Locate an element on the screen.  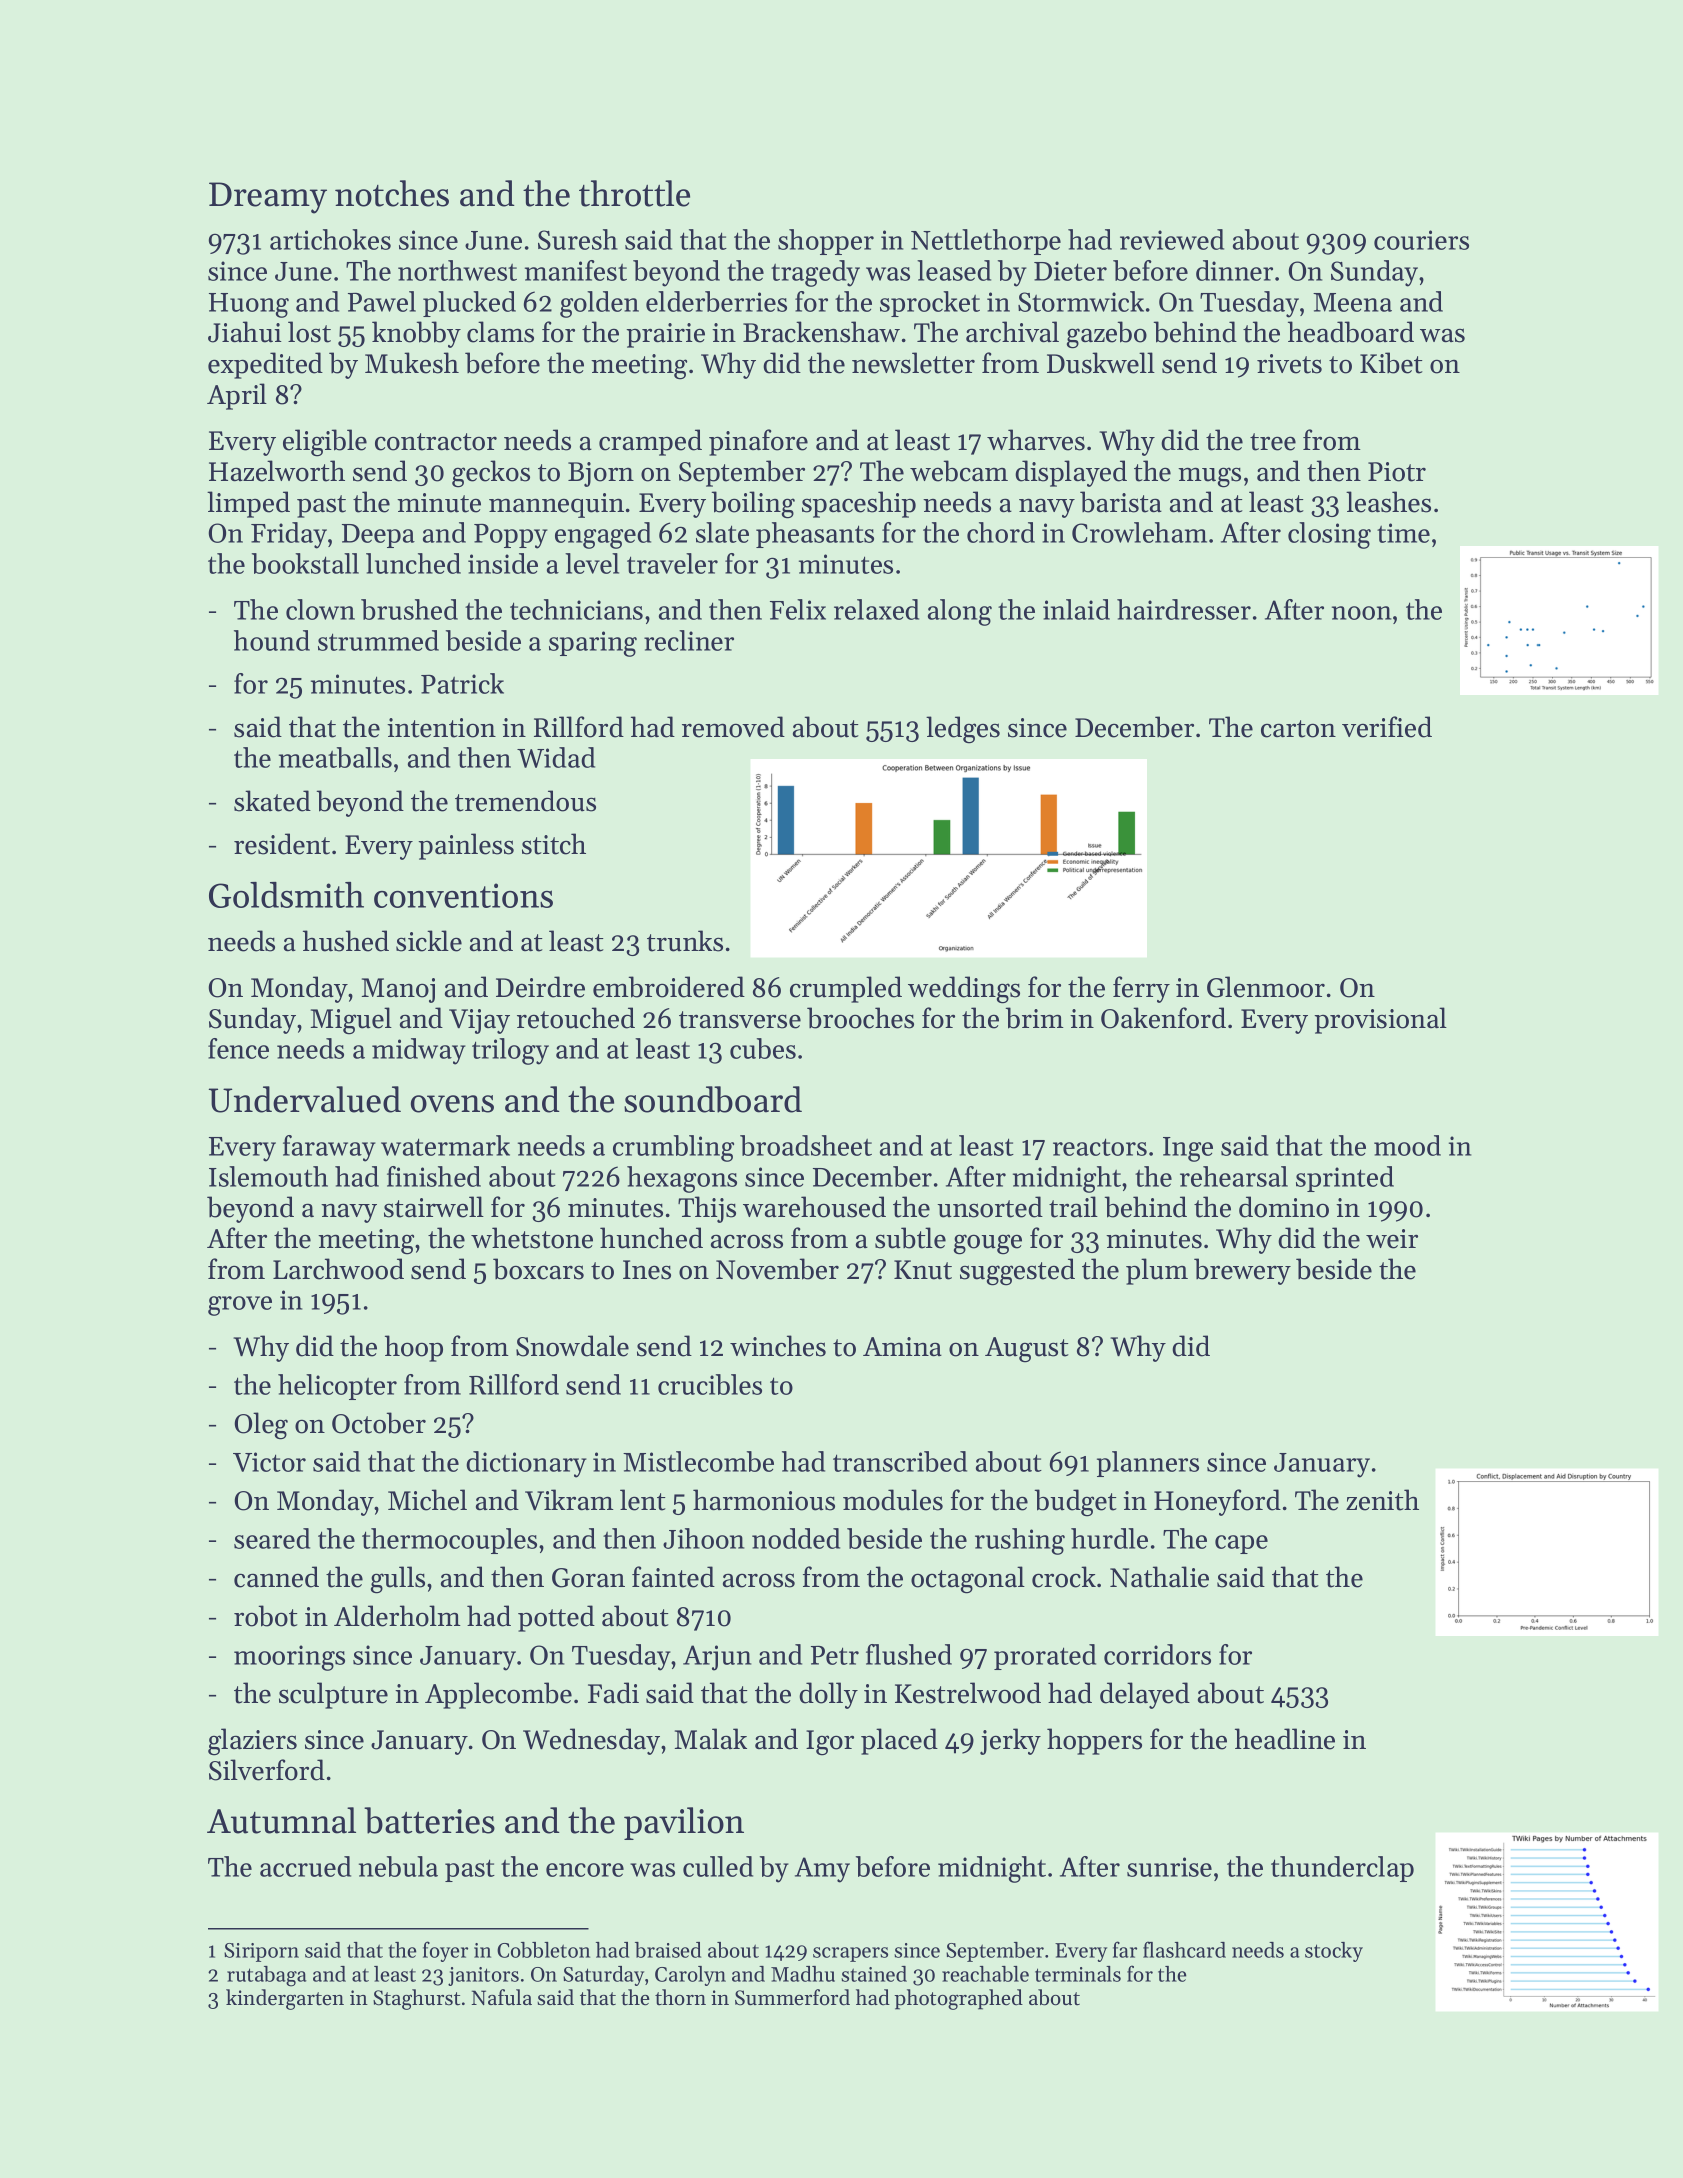
Glenmoor is located at coordinates (1266, 987).
